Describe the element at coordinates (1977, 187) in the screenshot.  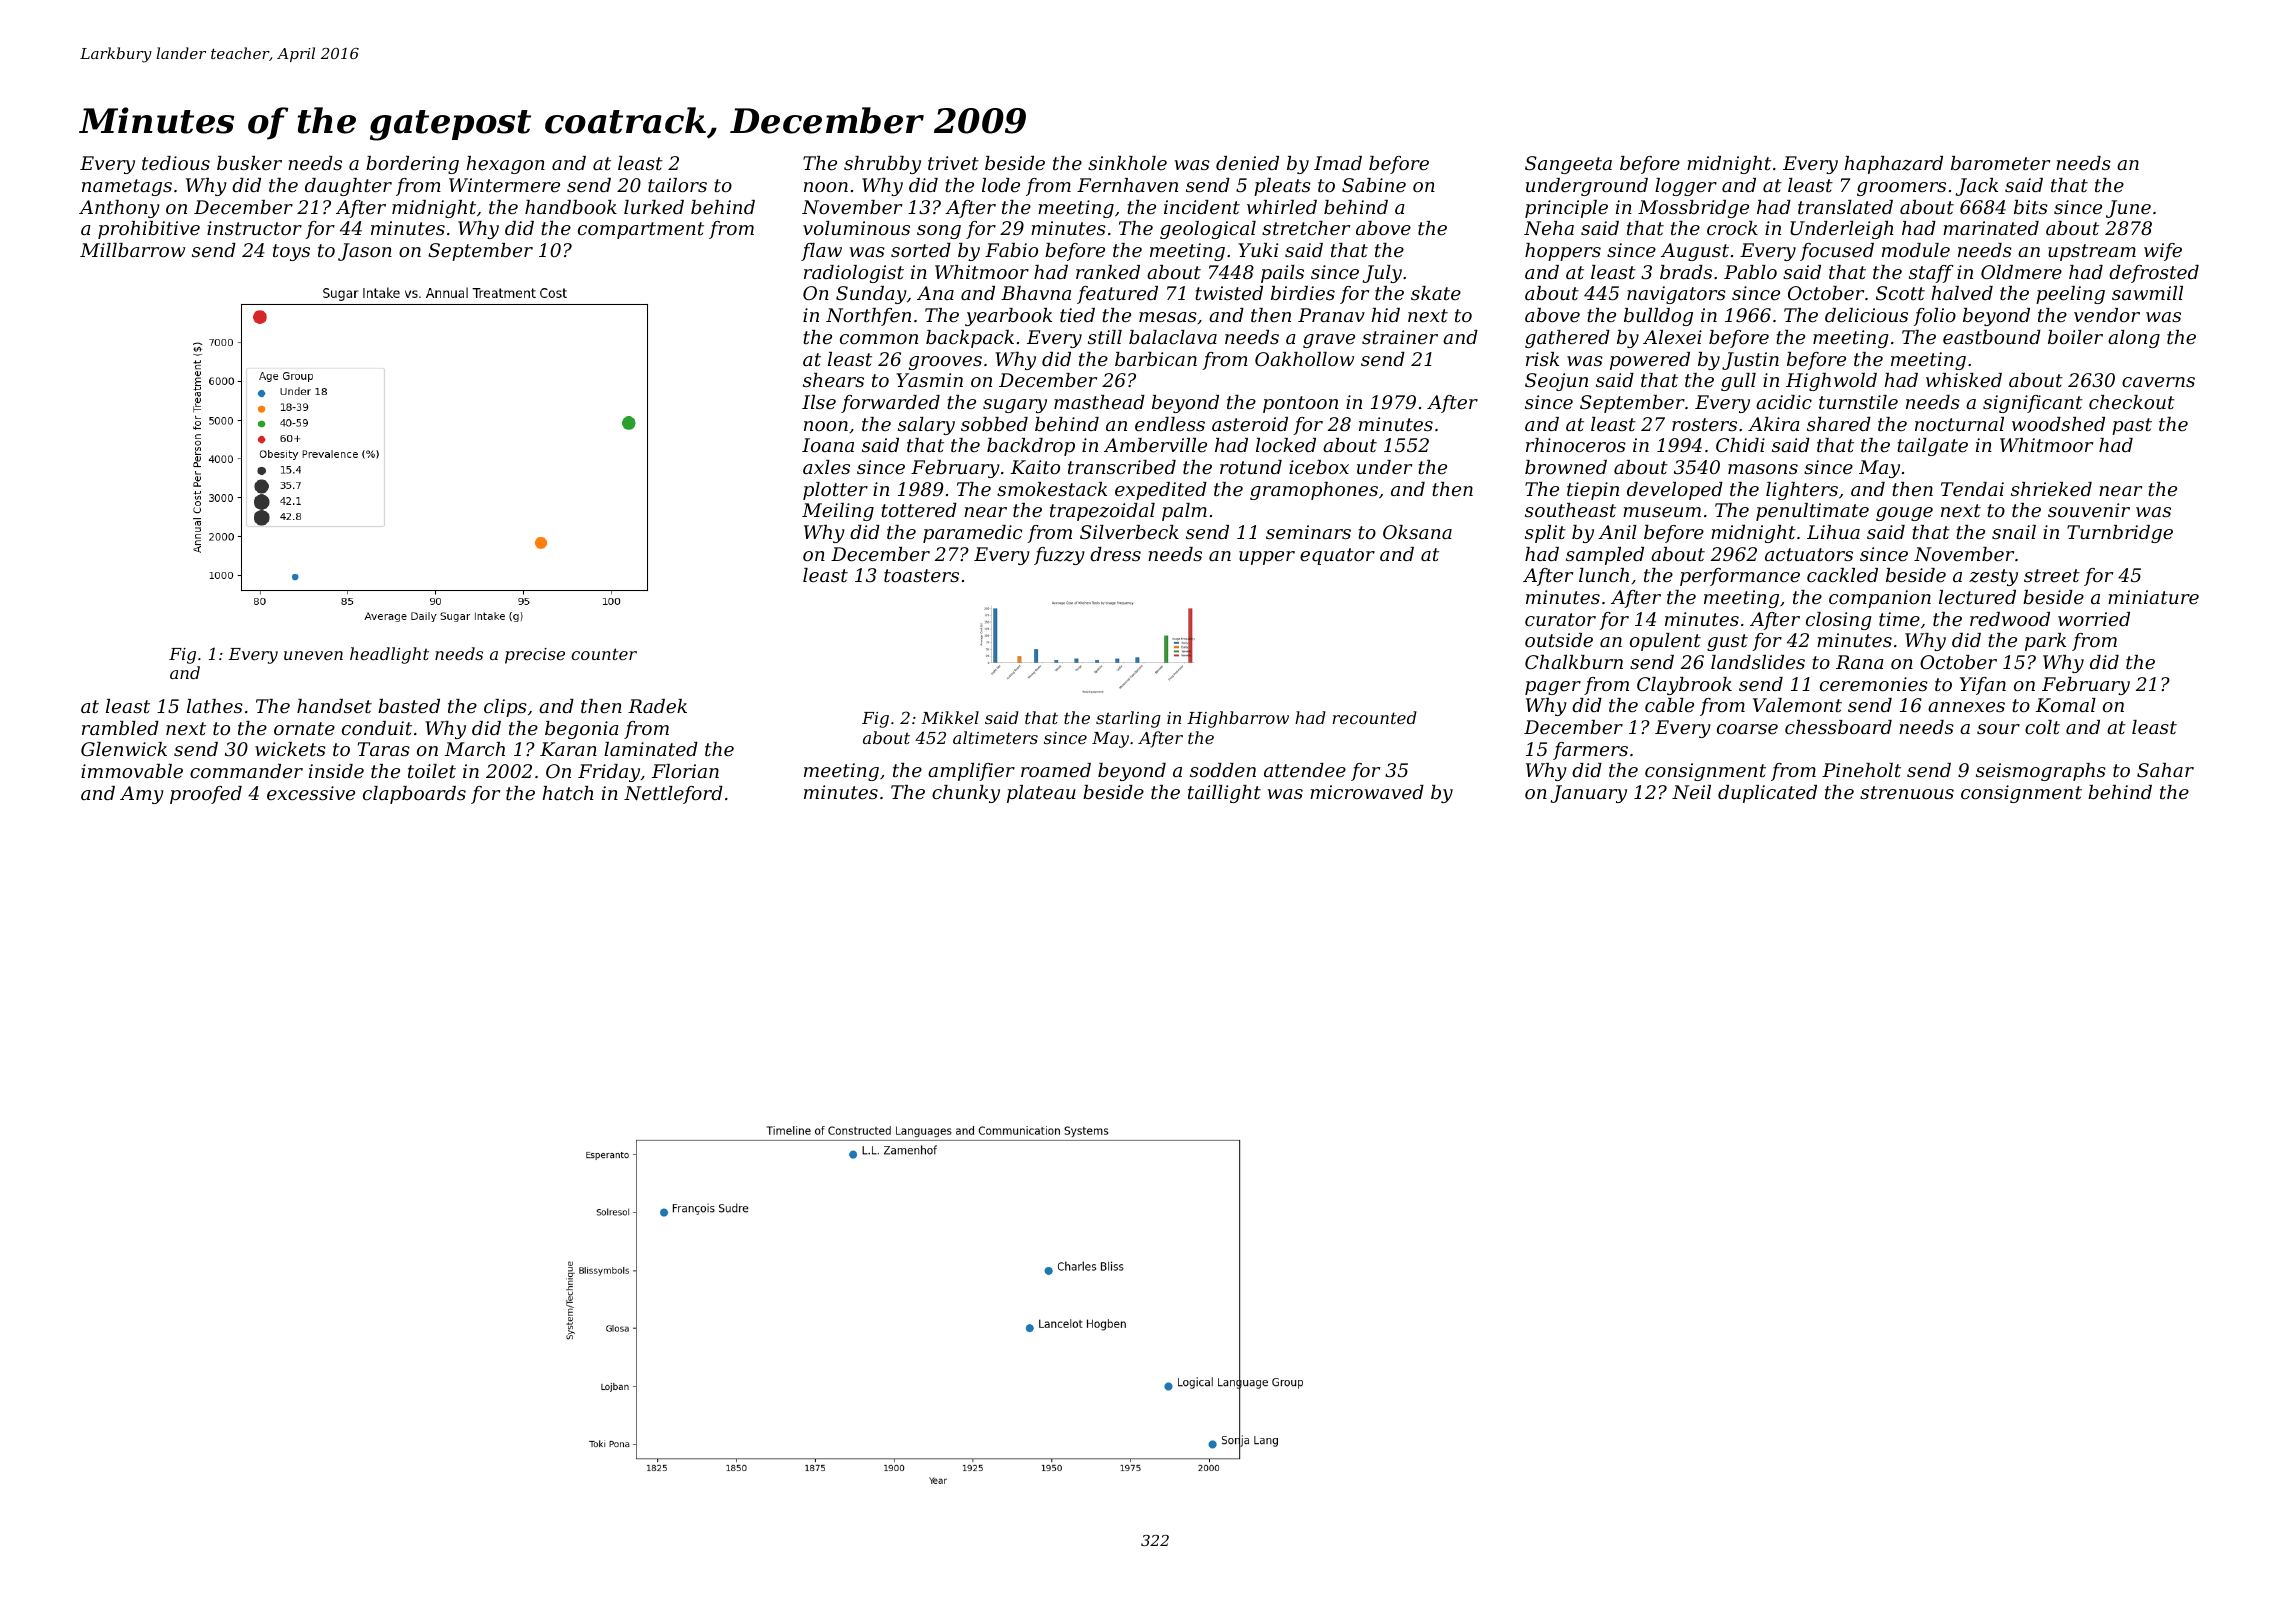
I see `Jack` at that location.
